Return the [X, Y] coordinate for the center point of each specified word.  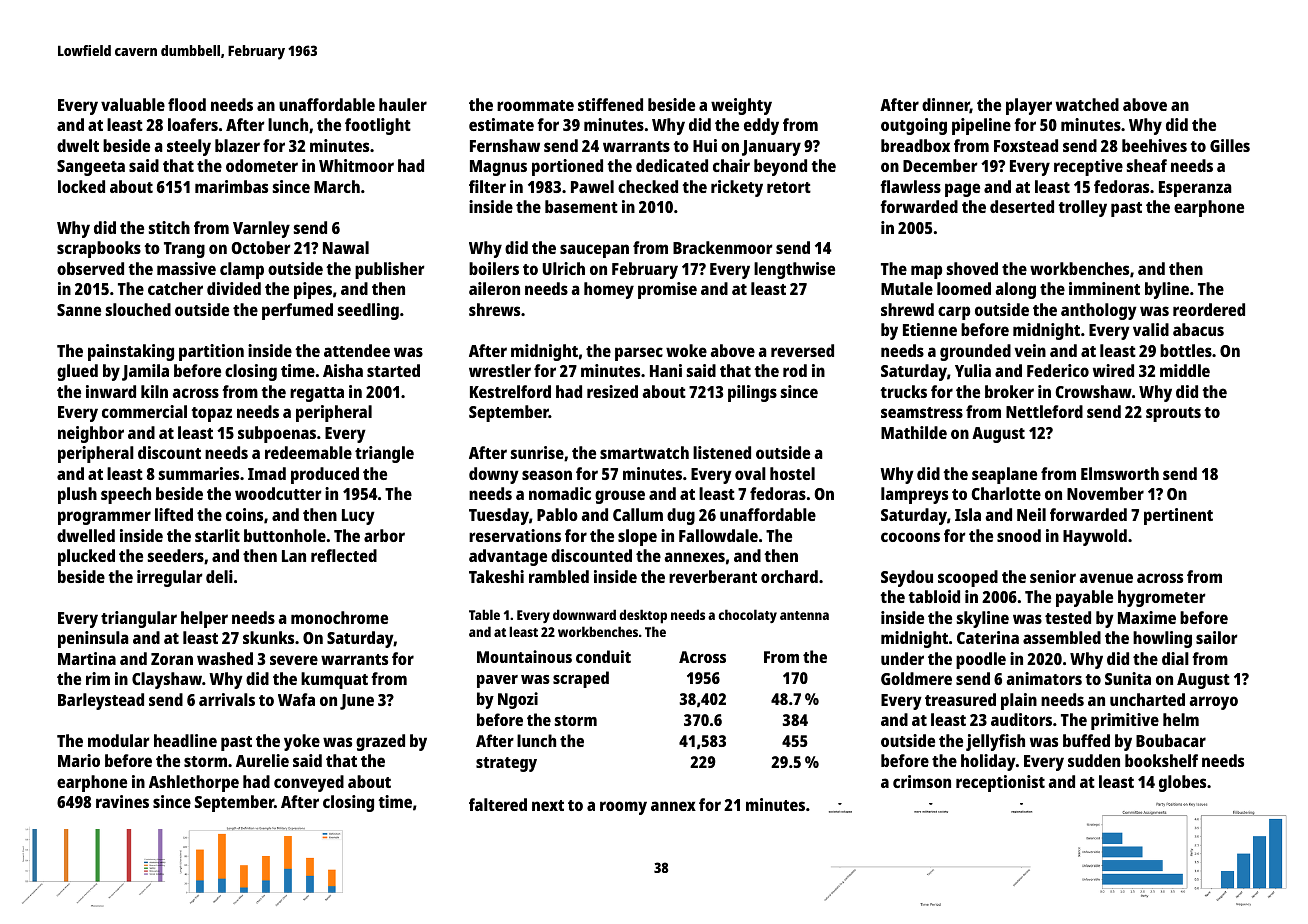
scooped [968, 578]
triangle [384, 454]
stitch [169, 227]
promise [667, 290]
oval [750, 473]
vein [1030, 350]
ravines [122, 801]
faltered [498, 804]
